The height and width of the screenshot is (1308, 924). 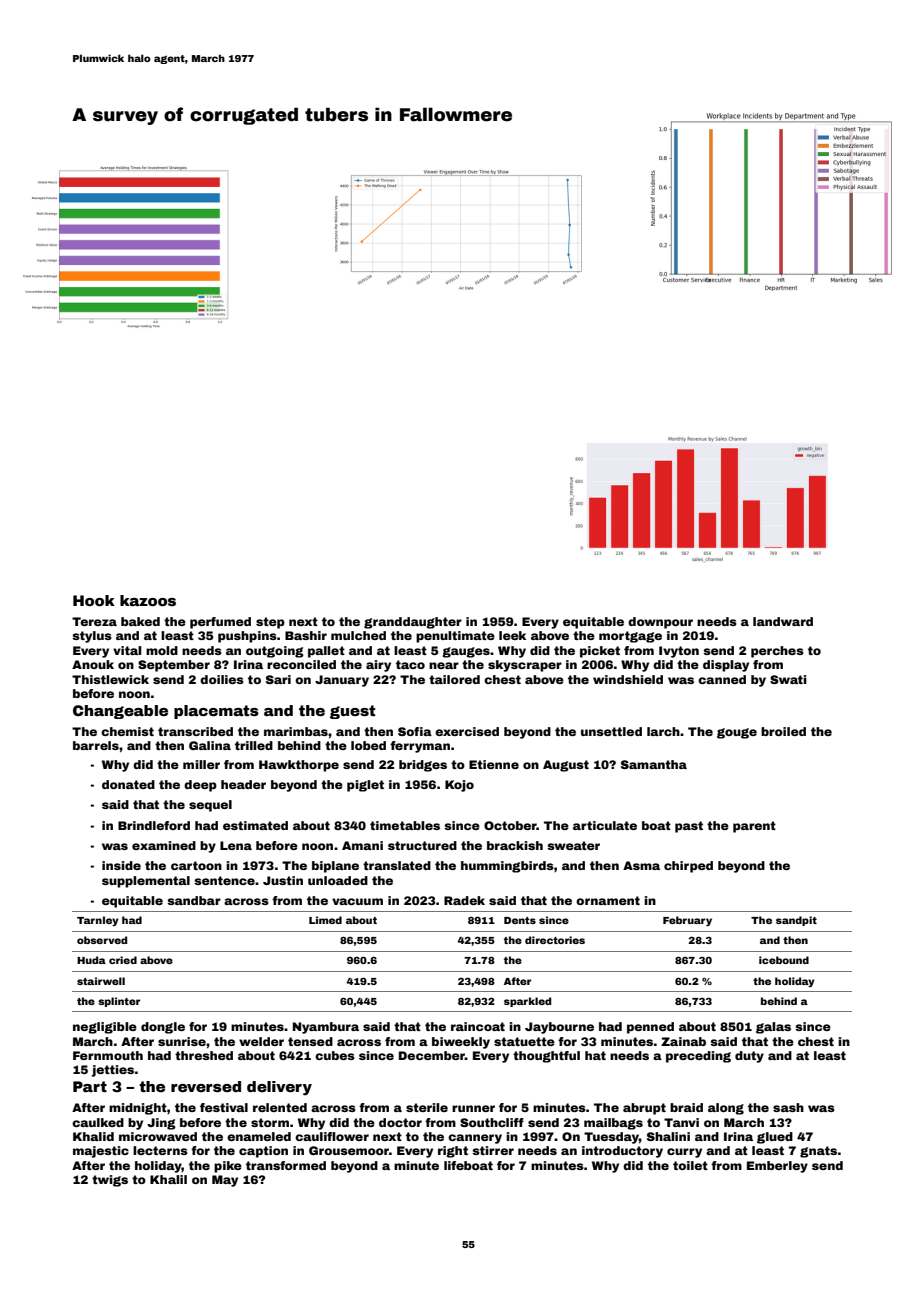 I want to click on landward, so click(x=783, y=621).
